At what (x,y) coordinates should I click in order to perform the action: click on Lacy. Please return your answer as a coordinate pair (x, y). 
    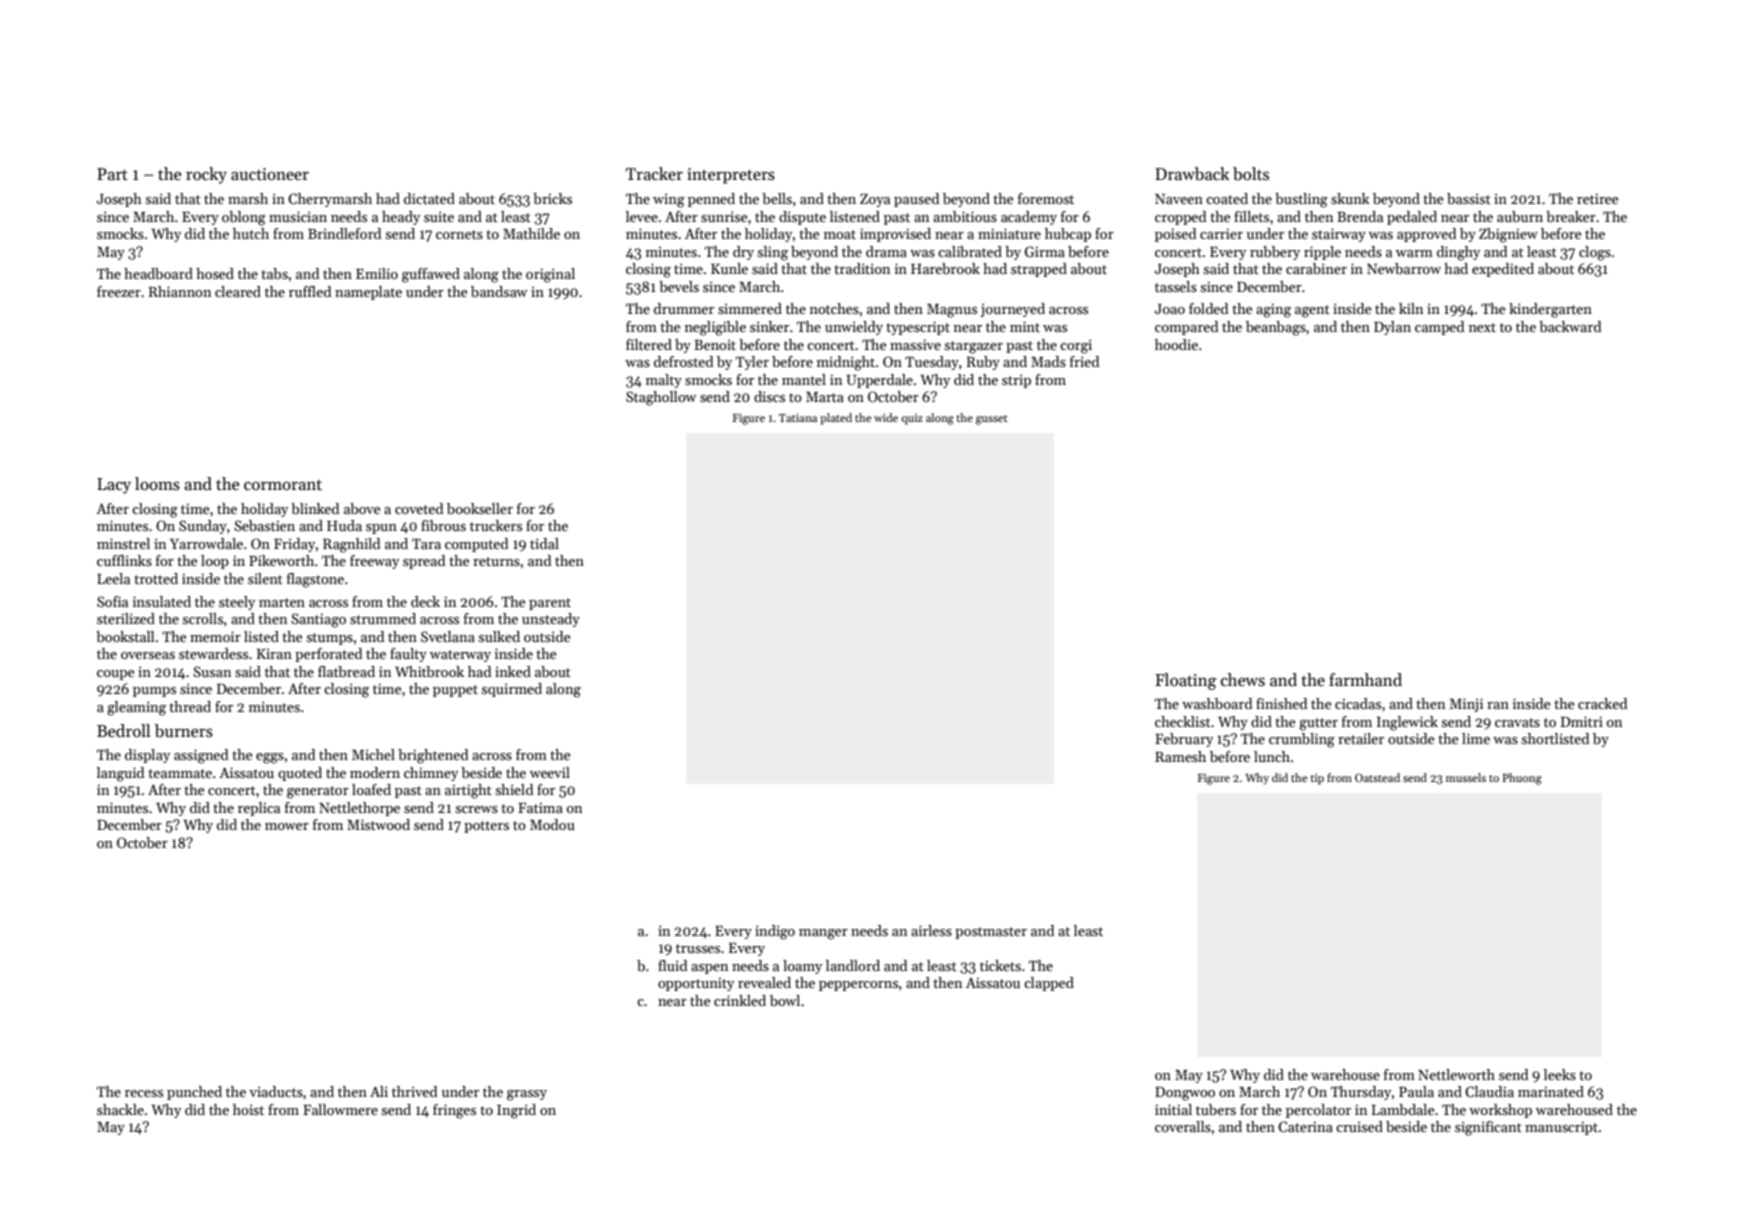
    Looking at the image, I should click on (114, 486).
